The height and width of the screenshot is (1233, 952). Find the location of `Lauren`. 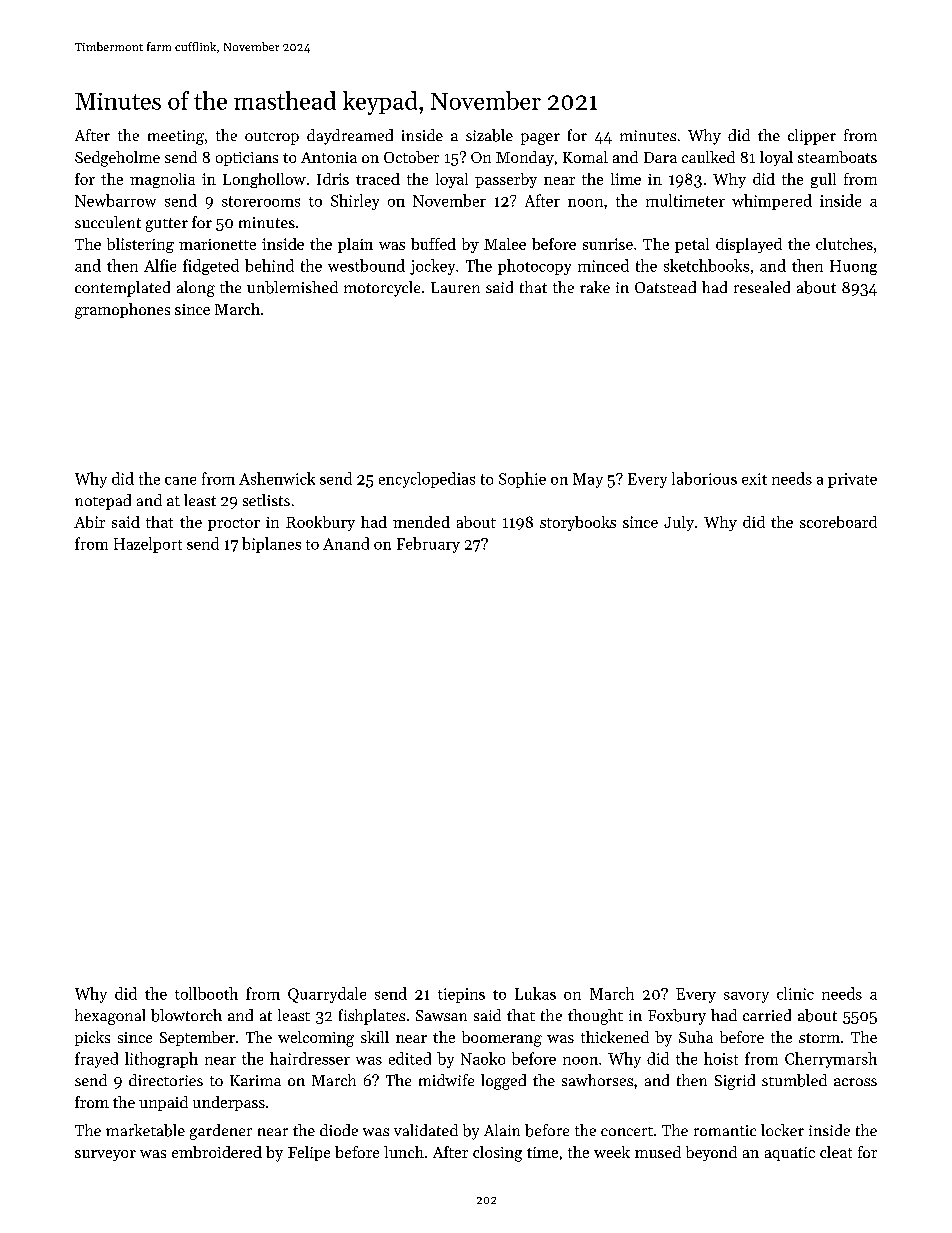

Lauren is located at coordinates (455, 287).
